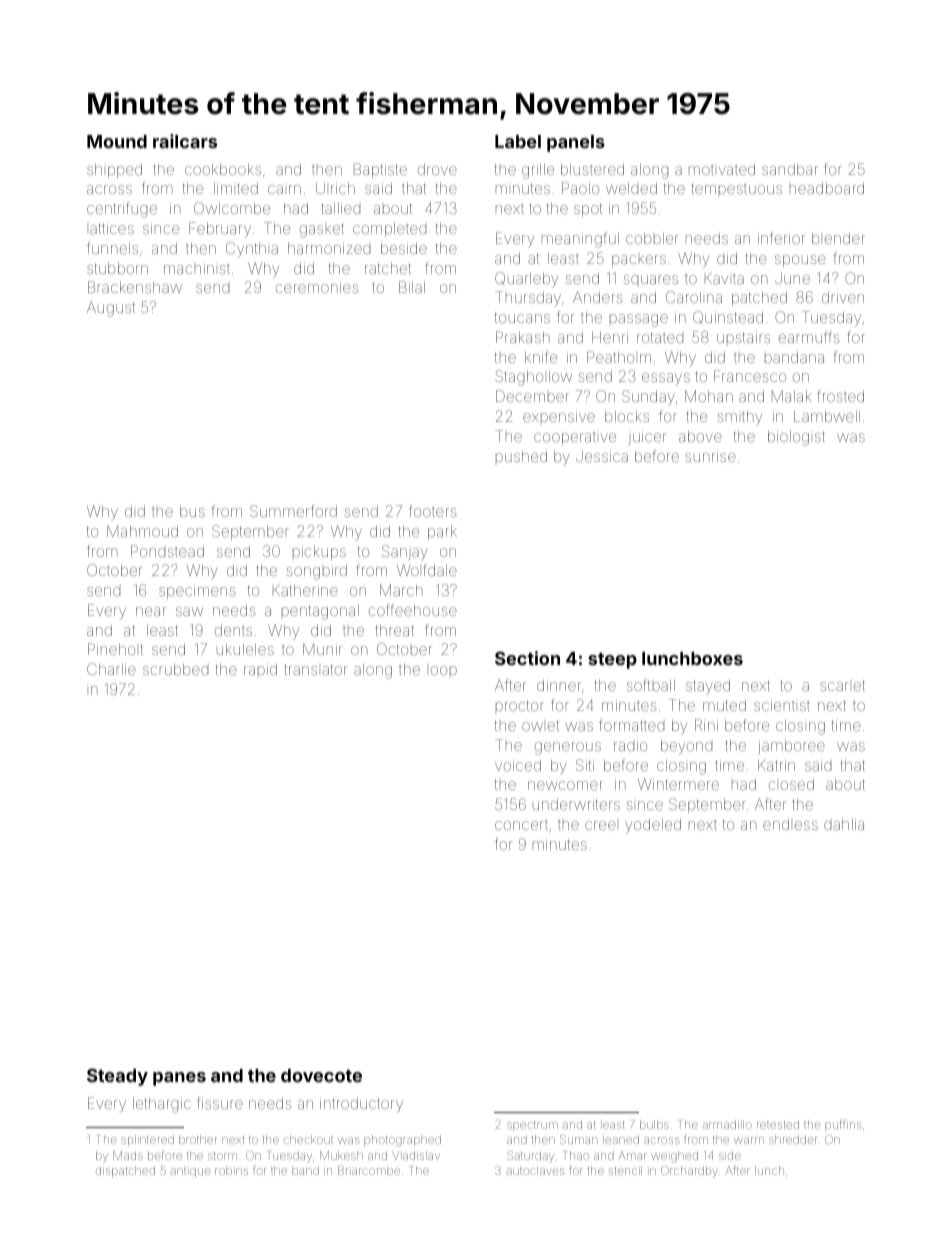 This page has height=1233, width=952. What do you see at coordinates (600, 825) in the page?
I see `creel` at bounding box center [600, 825].
